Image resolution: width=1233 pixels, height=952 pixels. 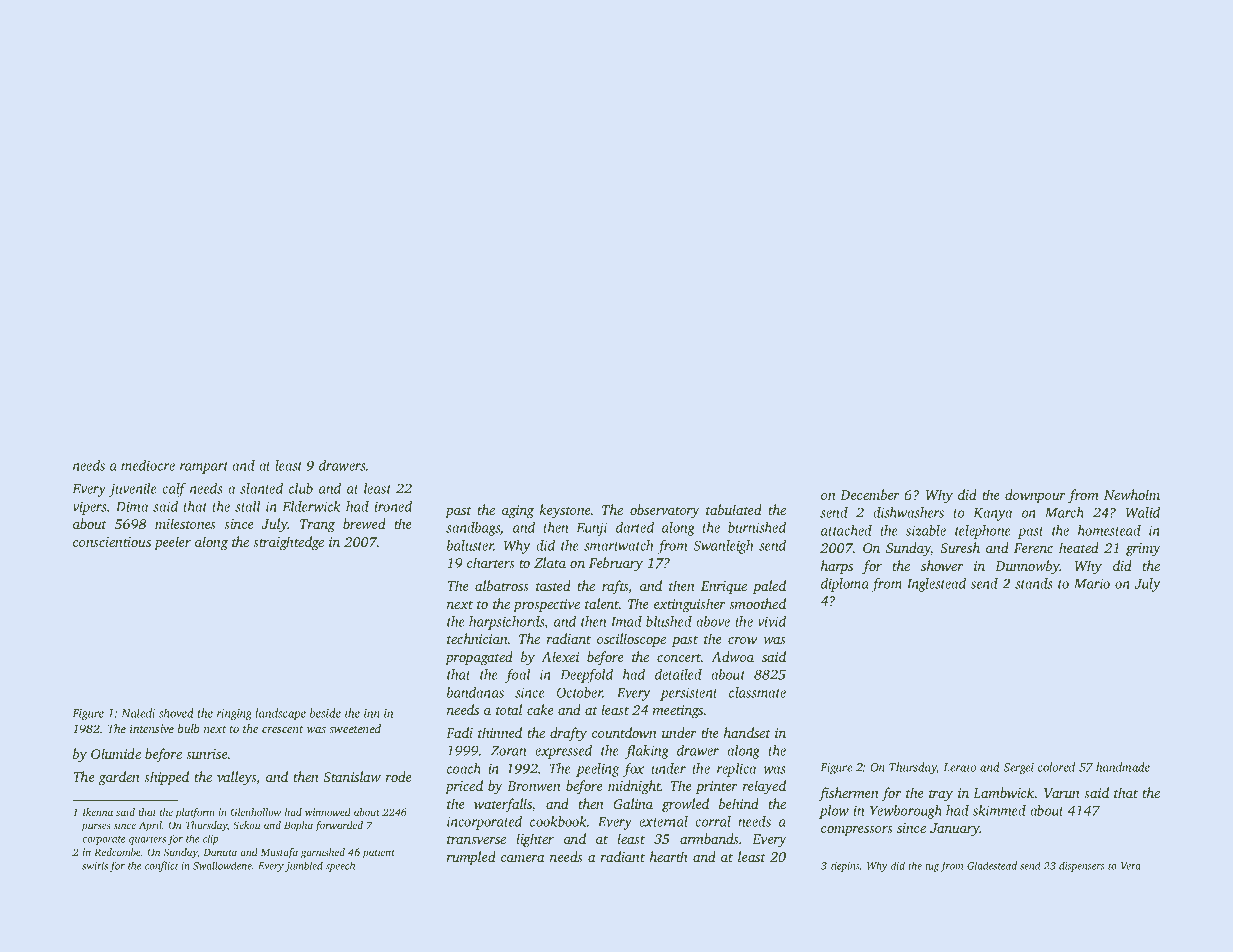 What do you see at coordinates (148, 465) in the page?
I see `mediocre` at bounding box center [148, 465].
